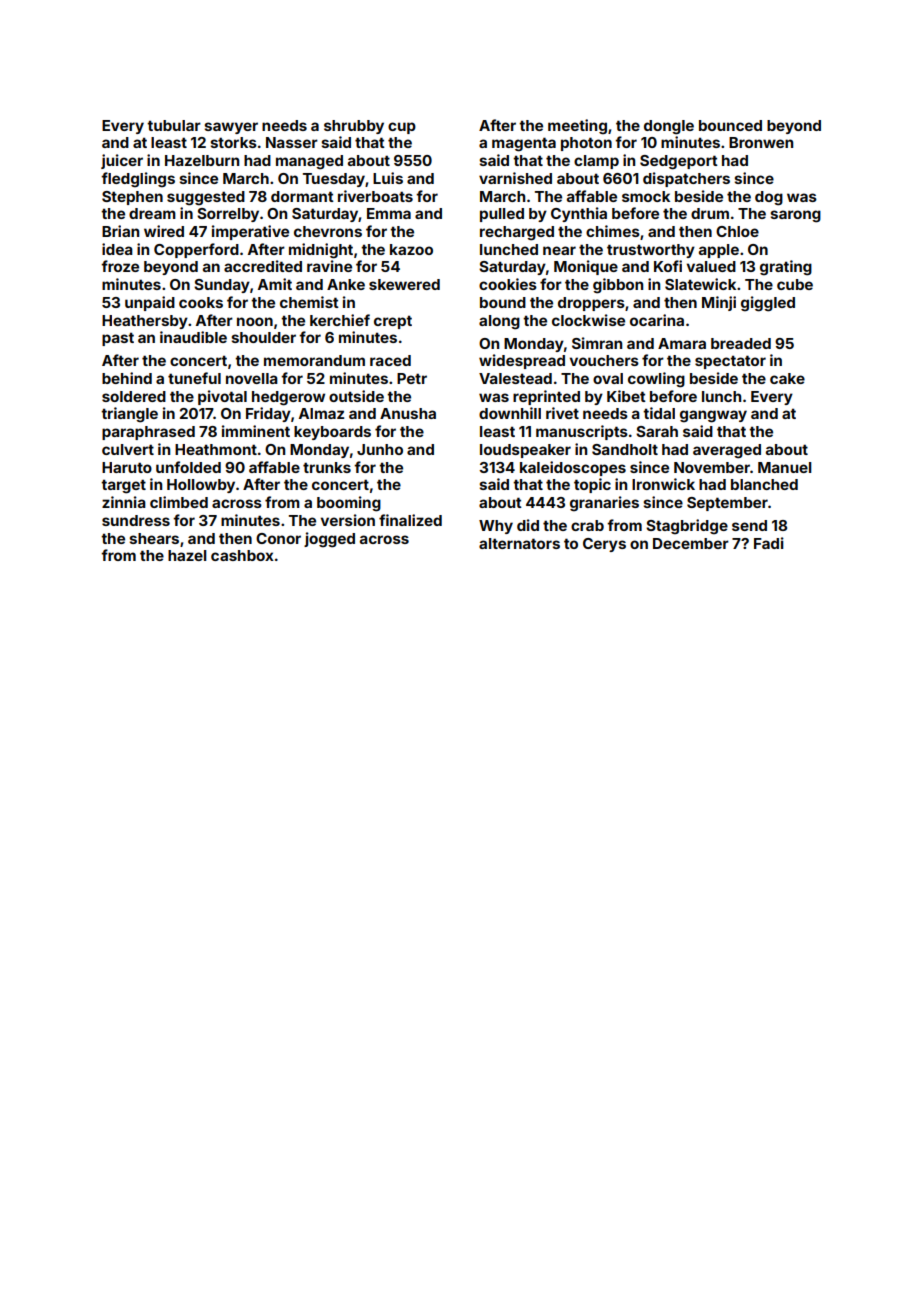  What do you see at coordinates (656, 380) in the screenshot?
I see `cowling` at bounding box center [656, 380].
